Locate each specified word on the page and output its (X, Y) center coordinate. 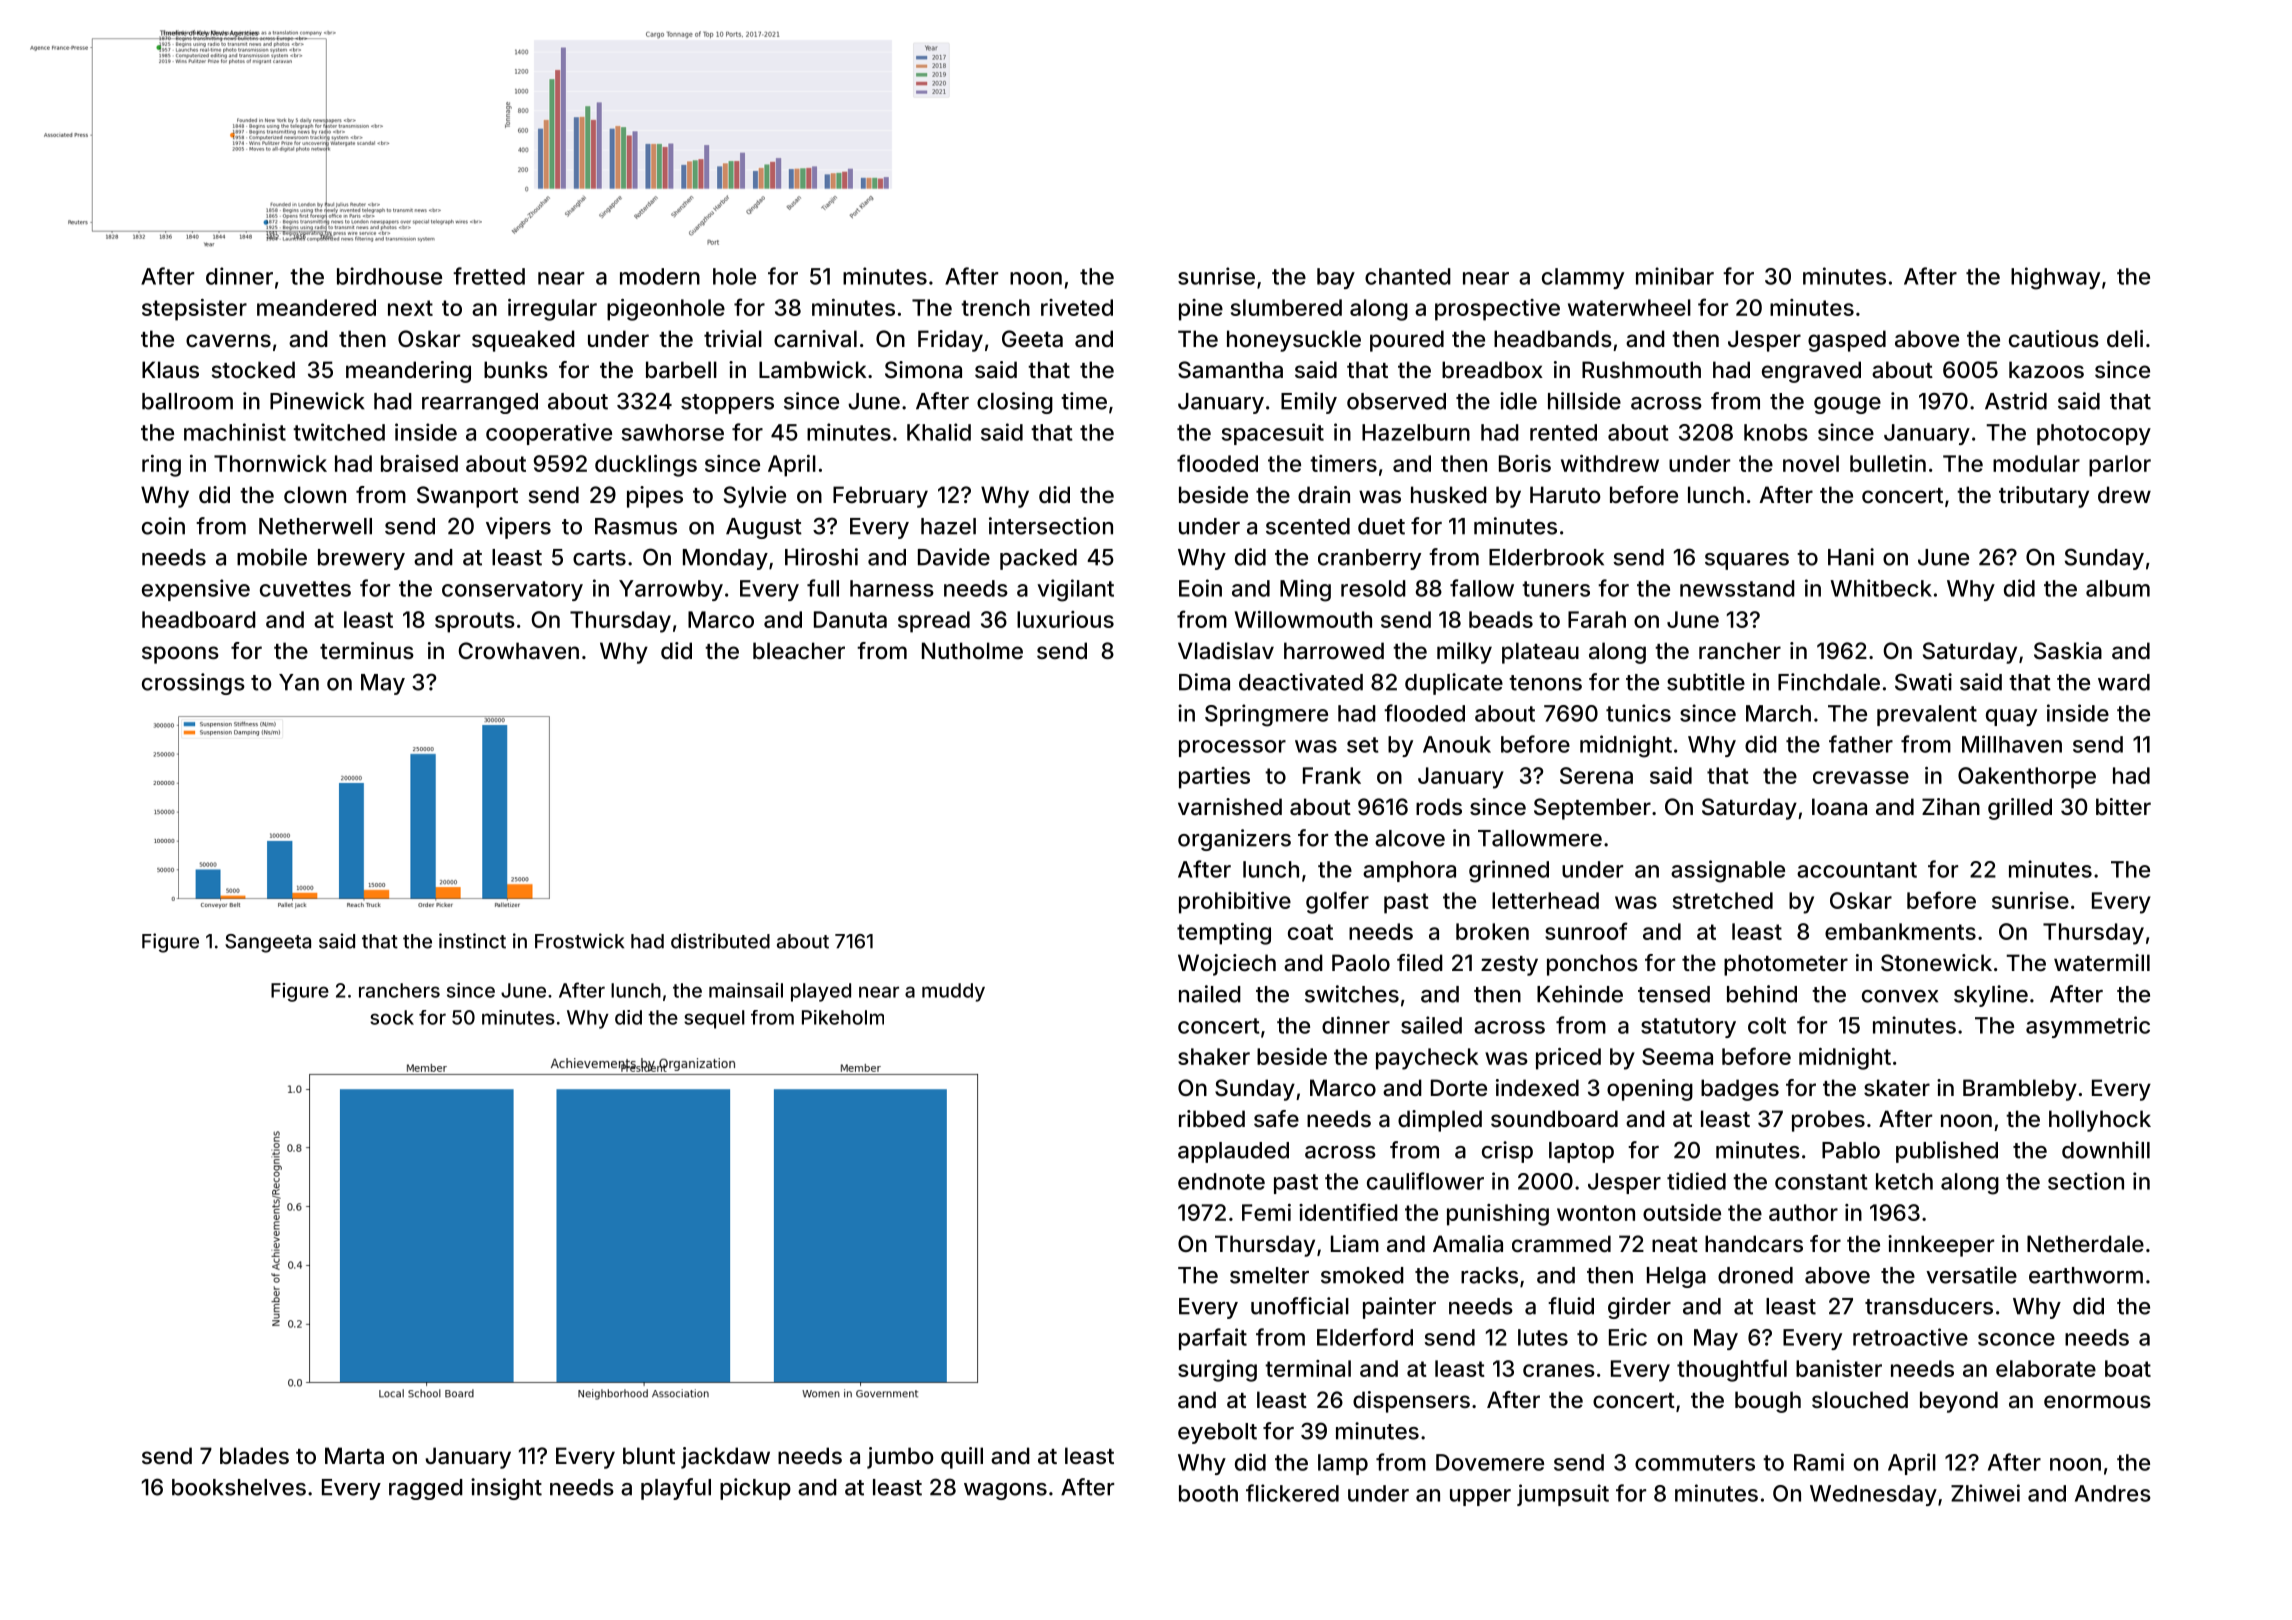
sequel (714, 1019)
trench (995, 307)
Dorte (1459, 1087)
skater (1897, 1088)
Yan (299, 682)
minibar (1675, 276)
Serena (1596, 775)
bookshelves (239, 1487)
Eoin (1200, 588)
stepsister (194, 310)
